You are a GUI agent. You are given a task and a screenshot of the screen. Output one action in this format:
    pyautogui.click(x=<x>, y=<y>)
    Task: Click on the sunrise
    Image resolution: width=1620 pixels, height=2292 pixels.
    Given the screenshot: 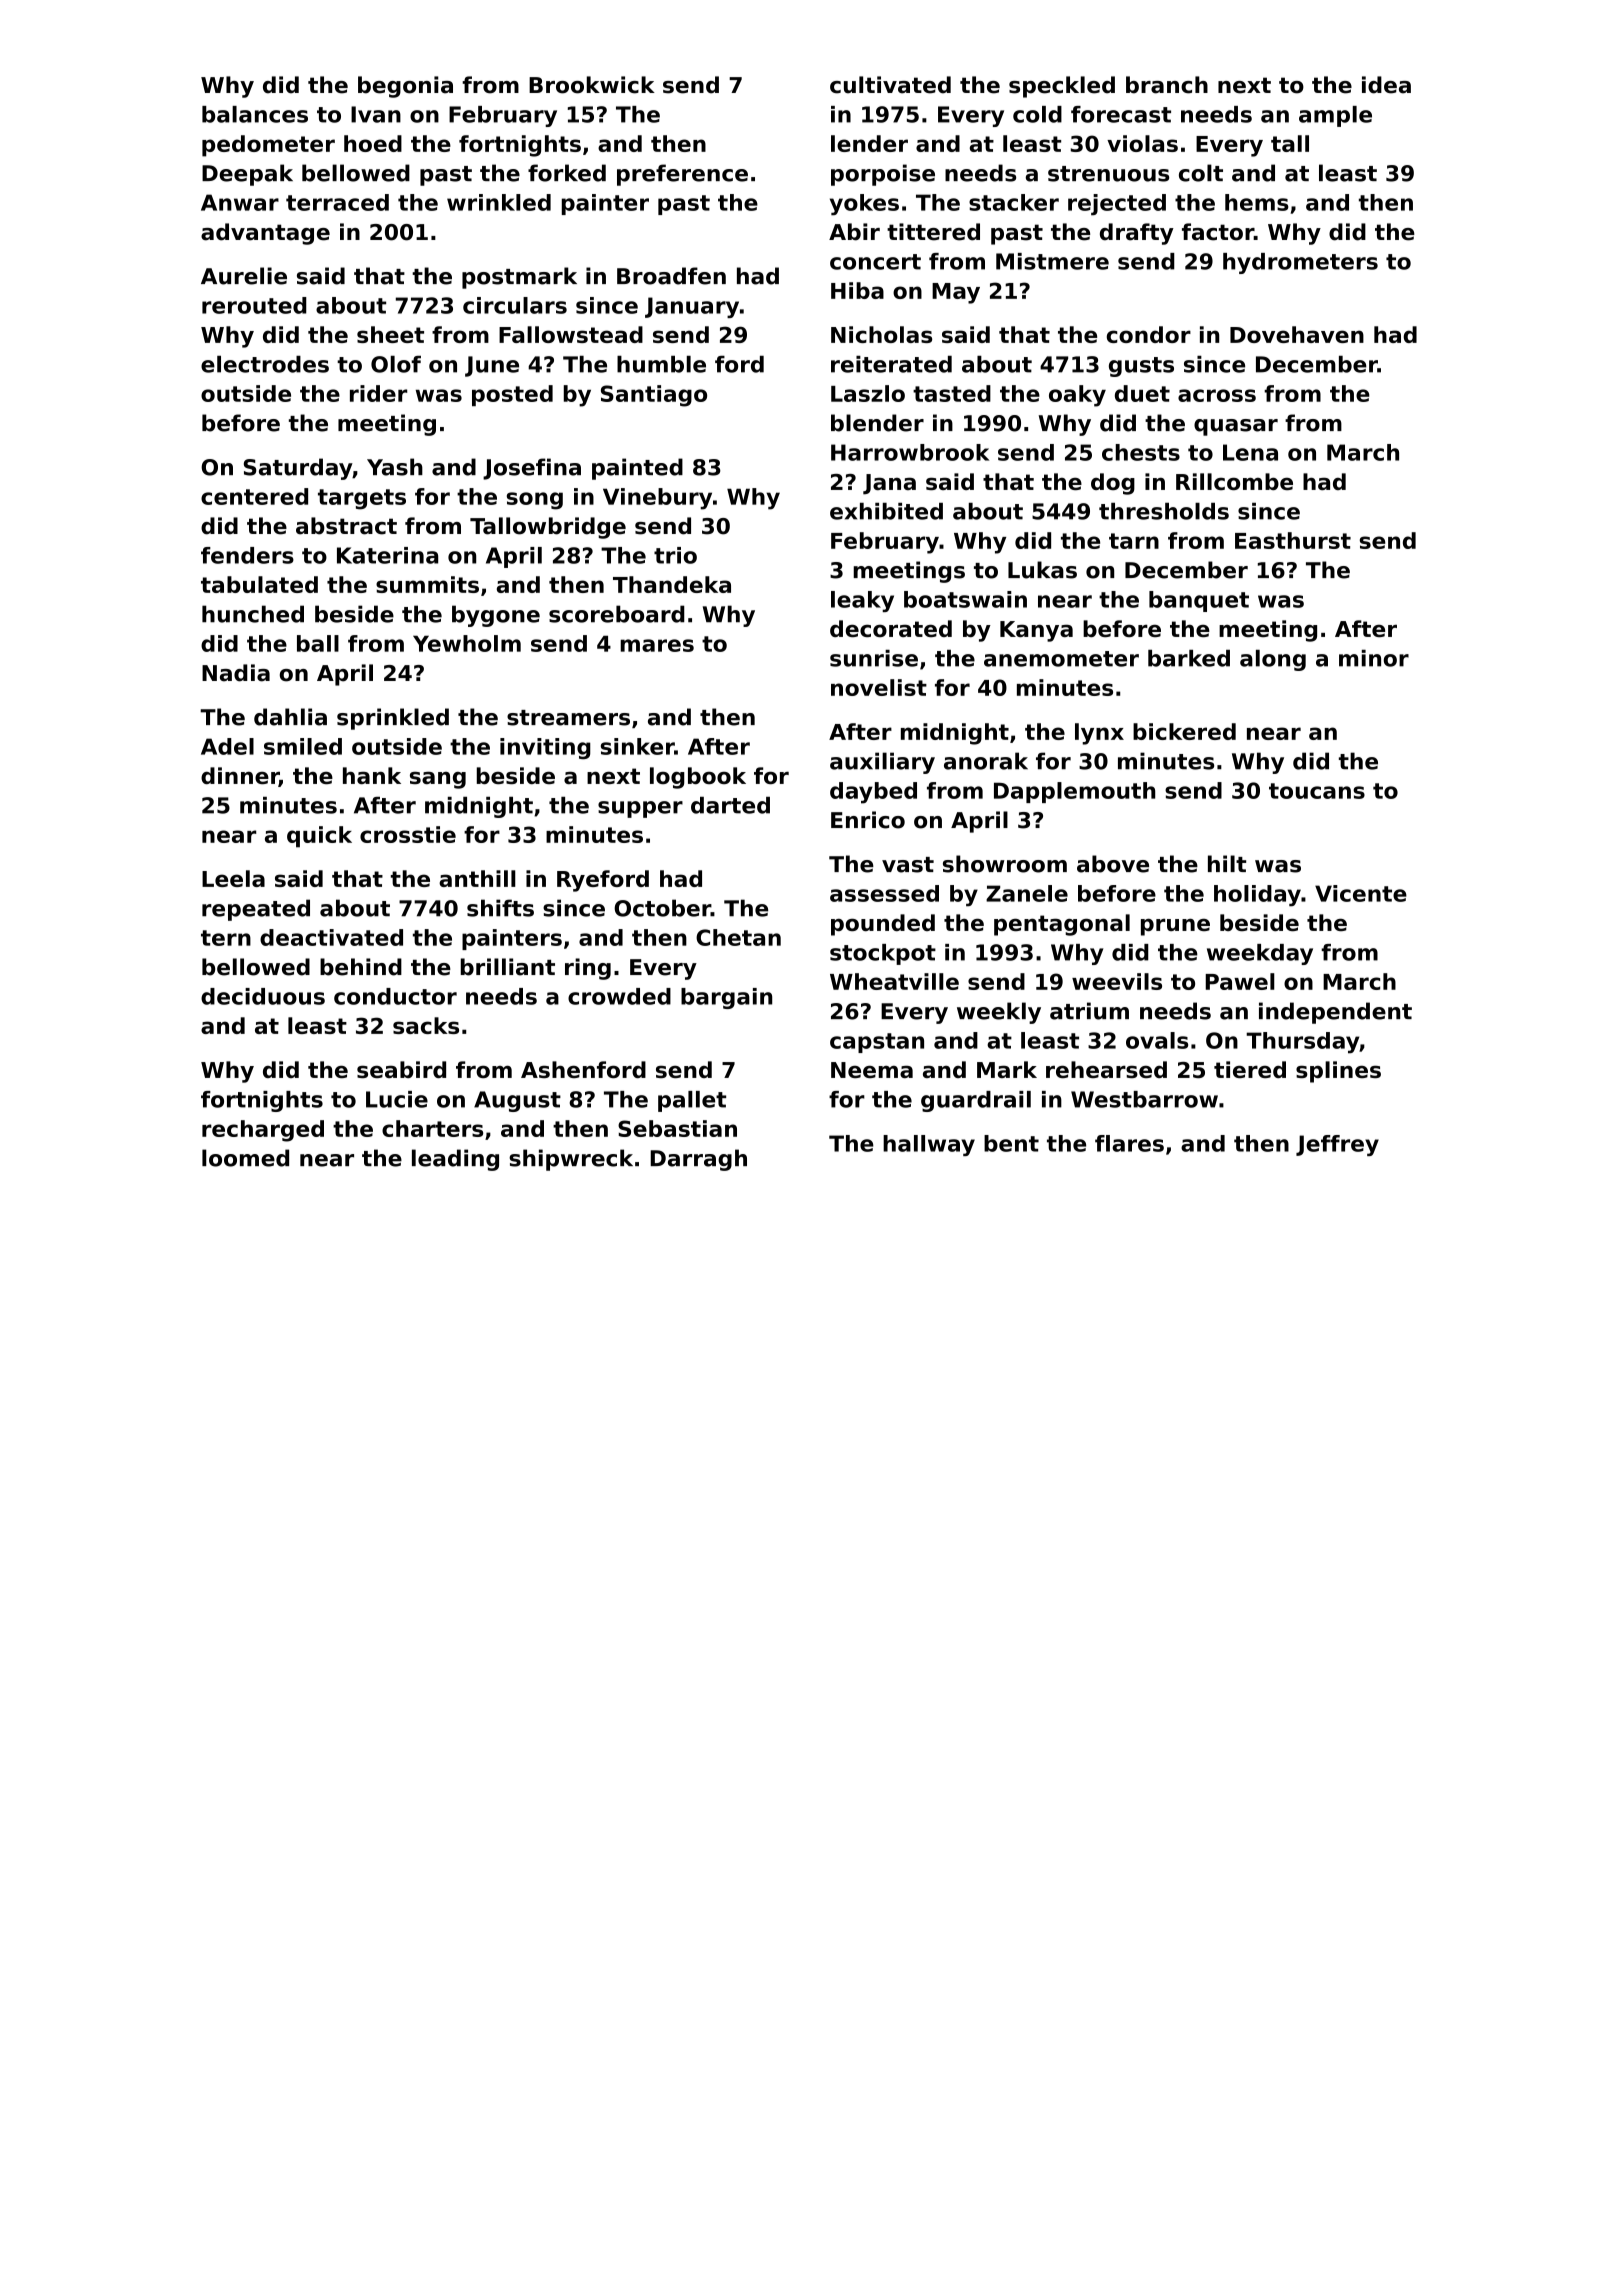 What is the action you would take?
    pyautogui.click(x=874, y=658)
